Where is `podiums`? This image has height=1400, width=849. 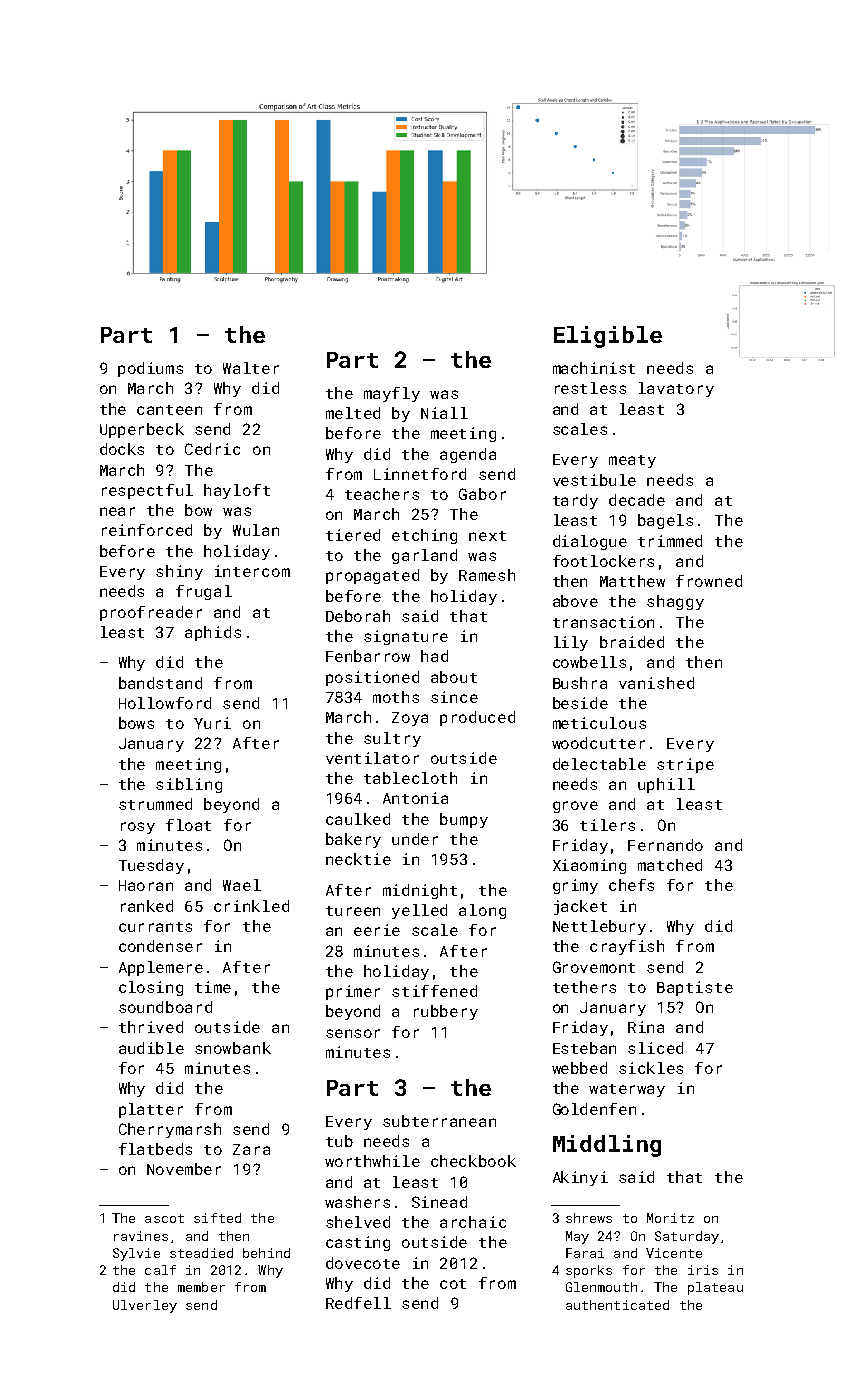
podiums is located at coordinates (150, 369).
